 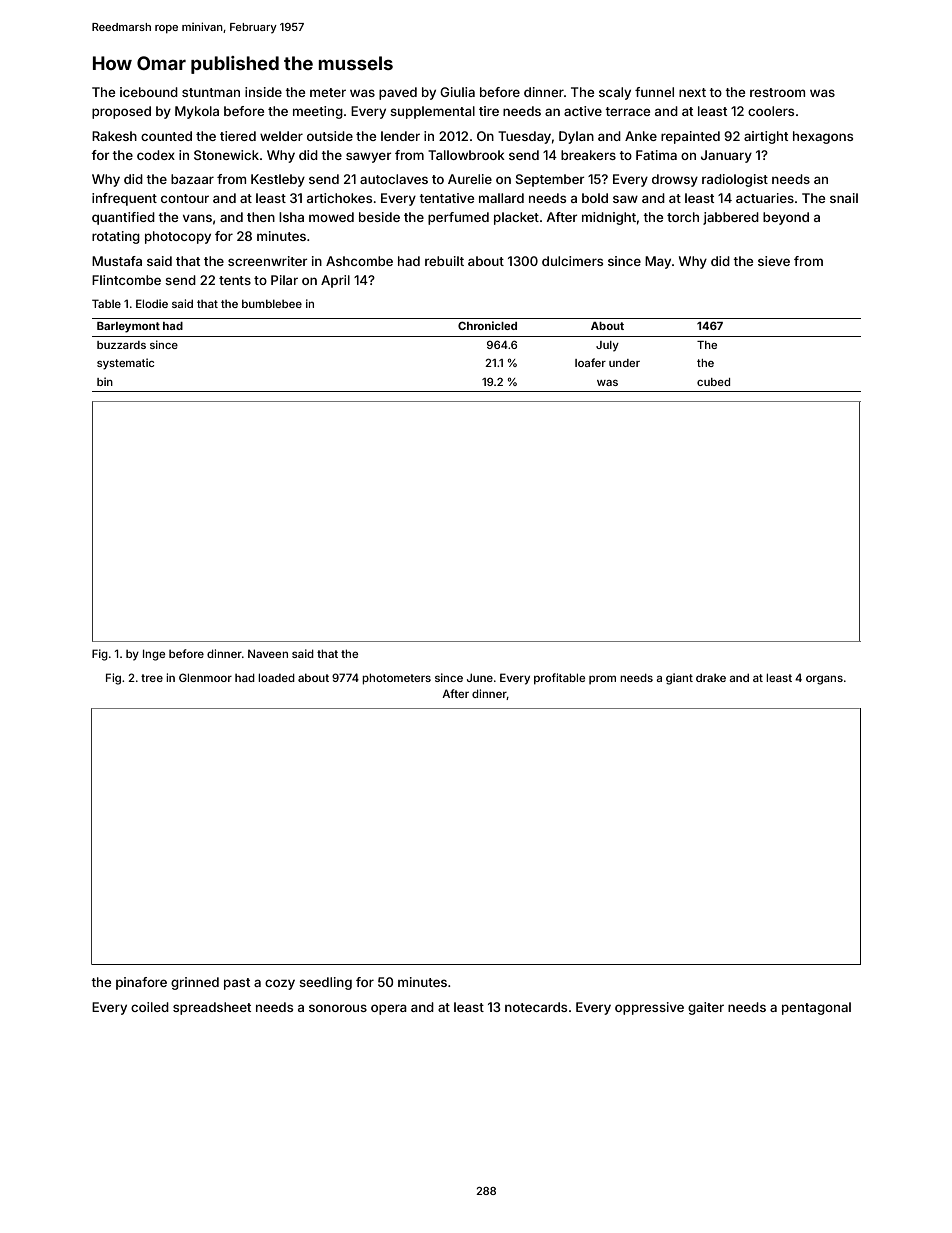 What do you see at coordinates (272, 304) in the page?
I see `bumblebee` at bounding box center [272, 304].
